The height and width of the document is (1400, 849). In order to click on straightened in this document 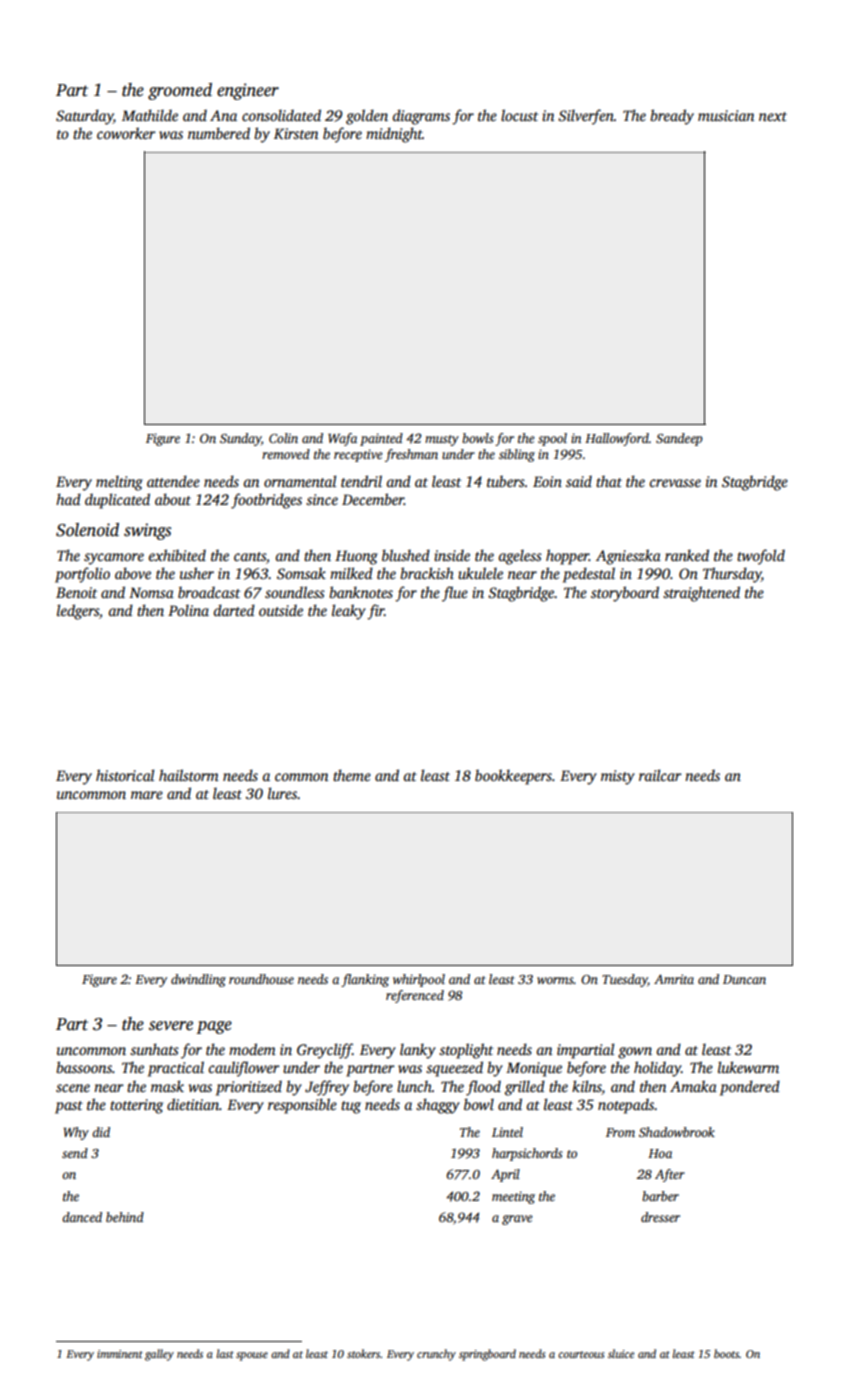, I will do `click(701, 594)`.
